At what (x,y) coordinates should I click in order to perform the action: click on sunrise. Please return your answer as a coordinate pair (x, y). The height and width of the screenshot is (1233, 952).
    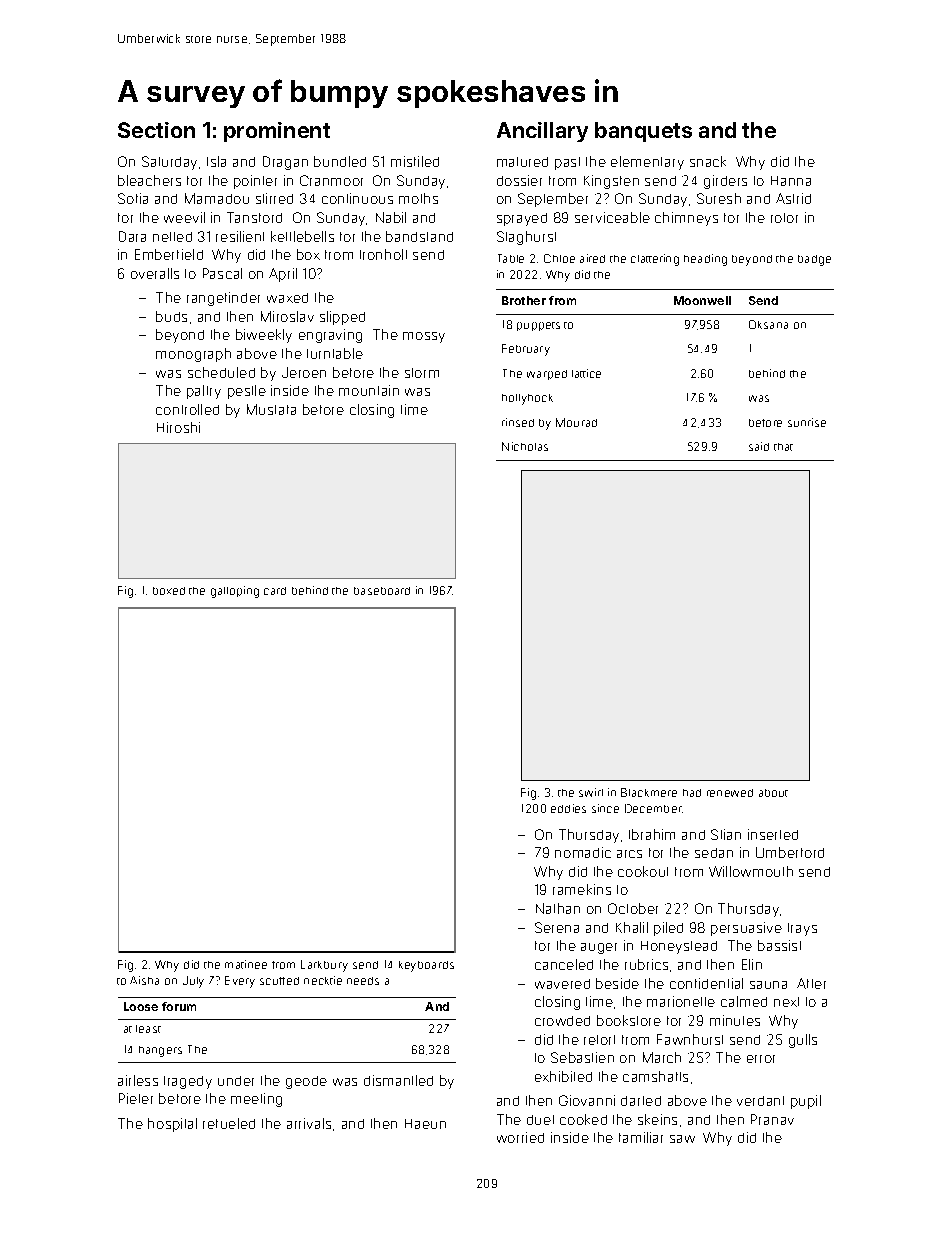
    Looking at the image, I should click on (807, 422).
